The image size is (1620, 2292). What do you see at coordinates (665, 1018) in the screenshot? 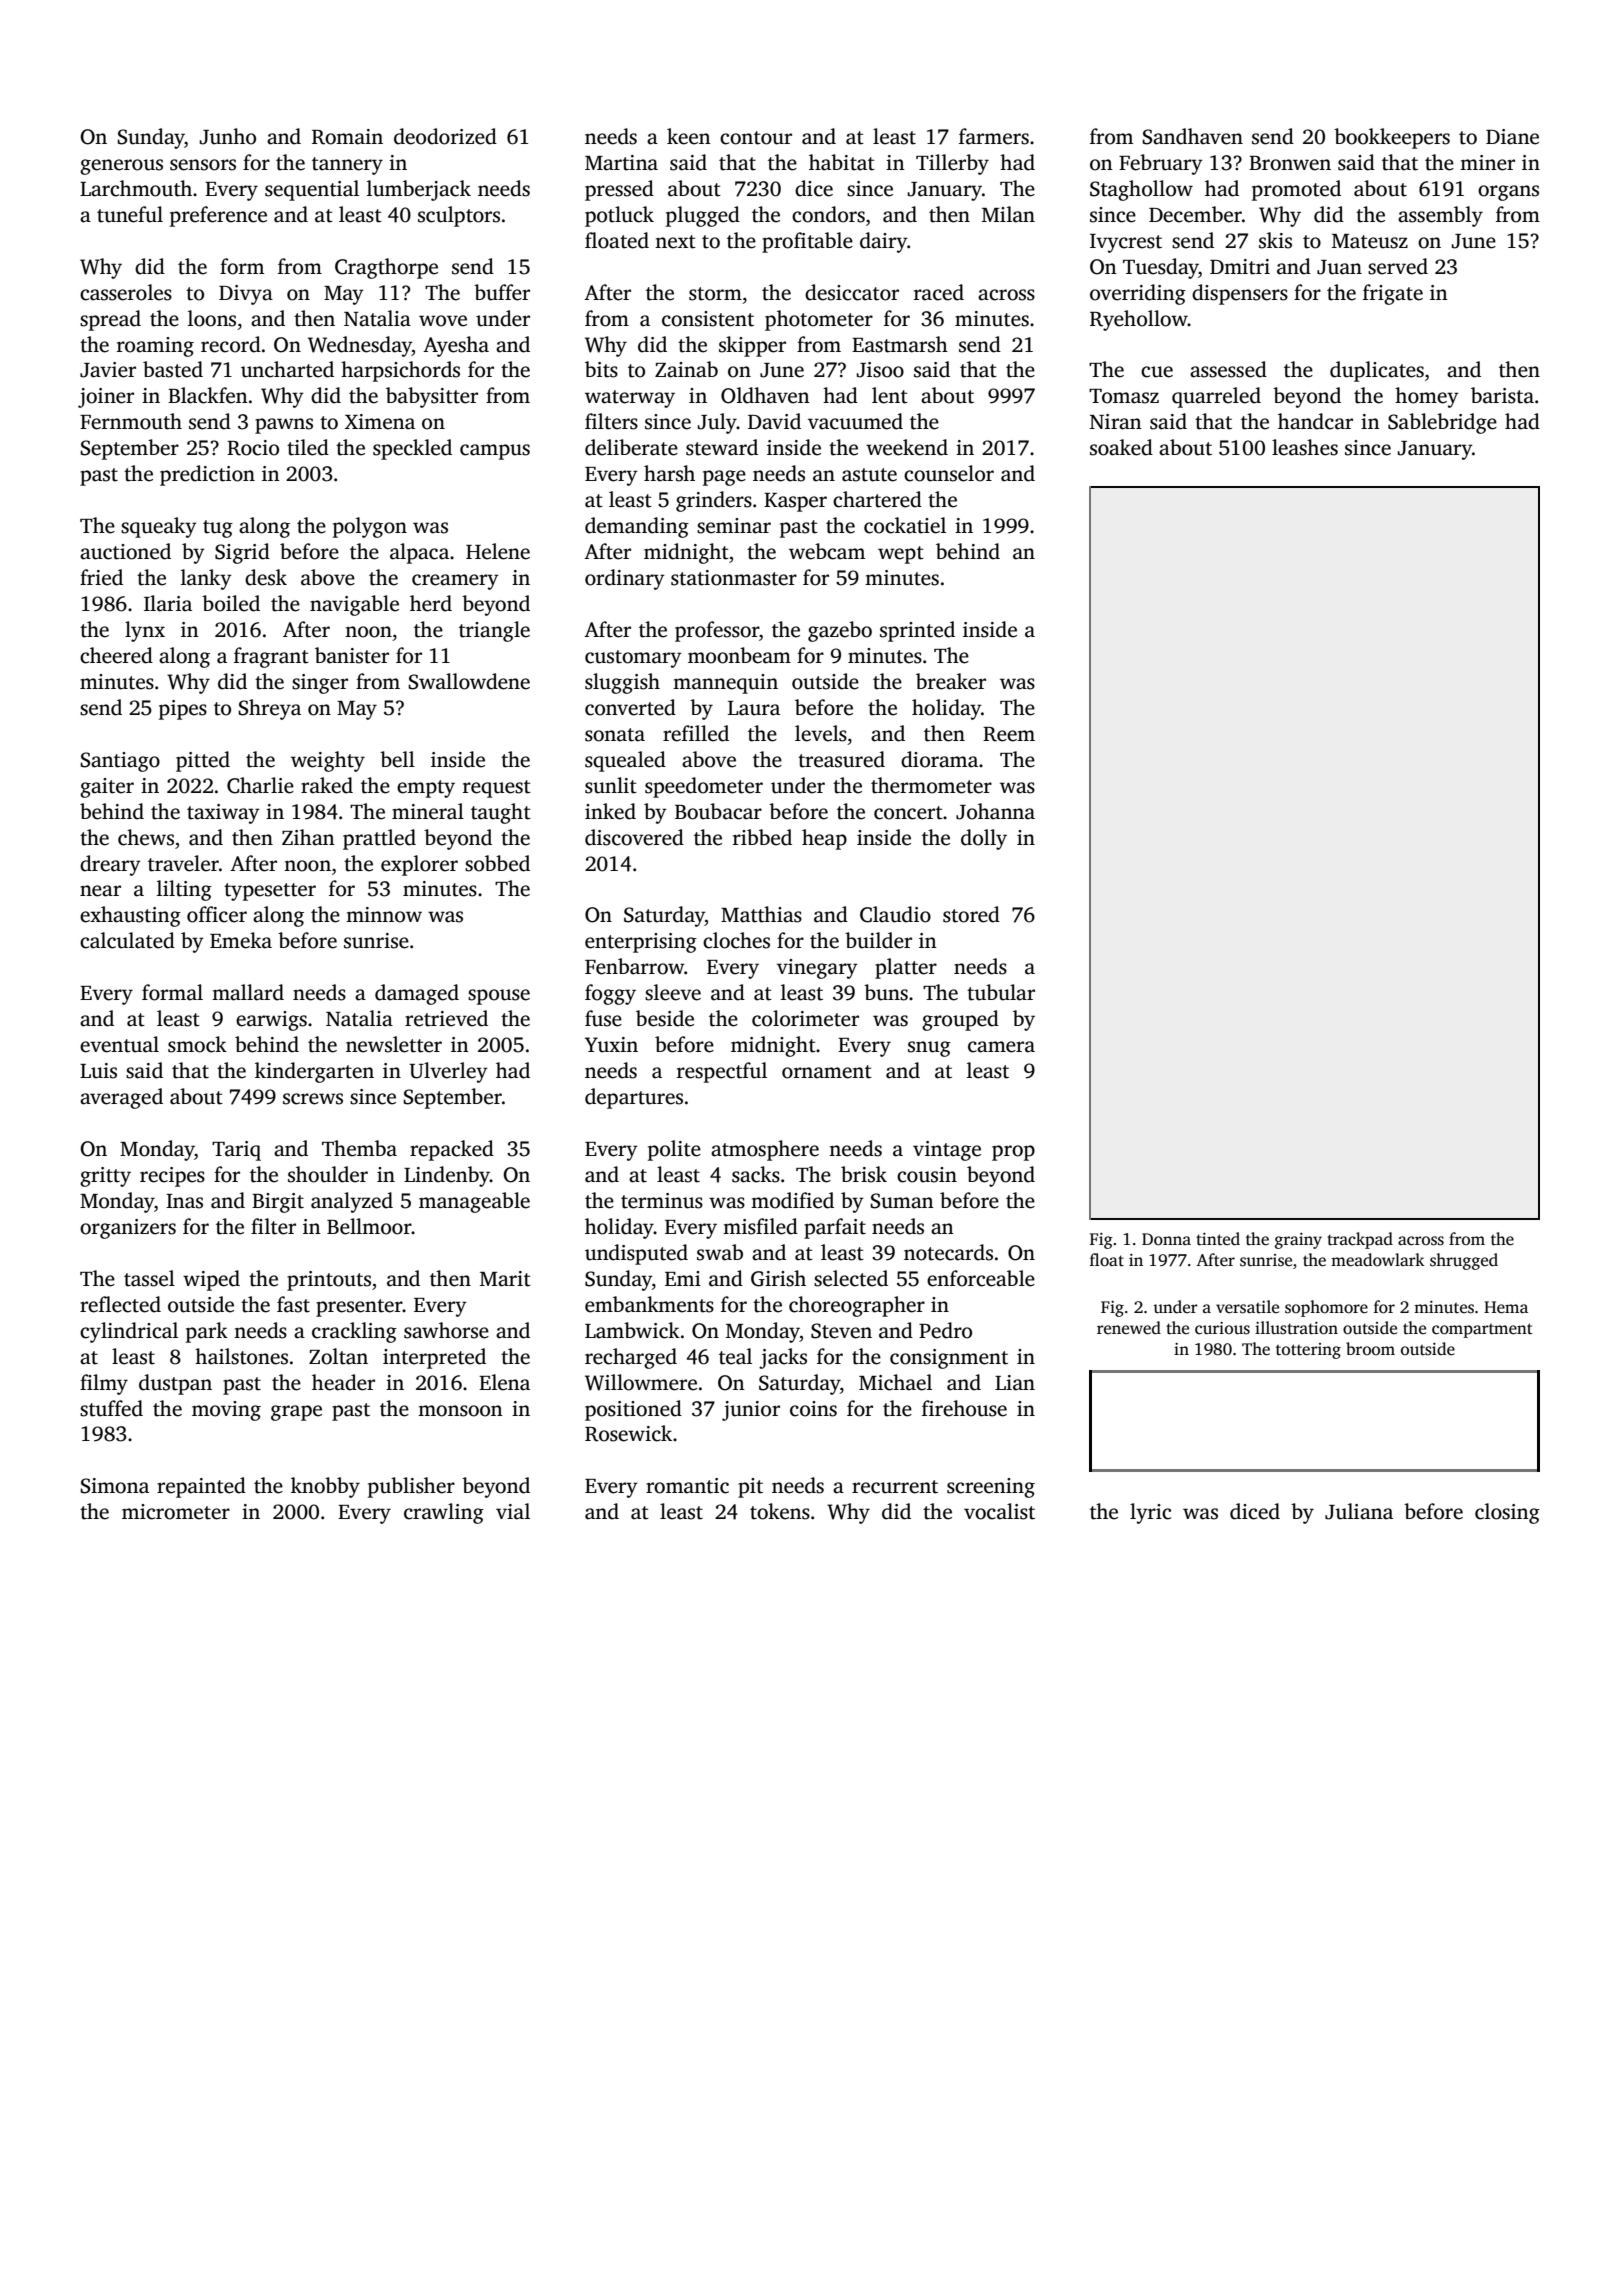
I see `beside` at bounding box center [665, 1018].
